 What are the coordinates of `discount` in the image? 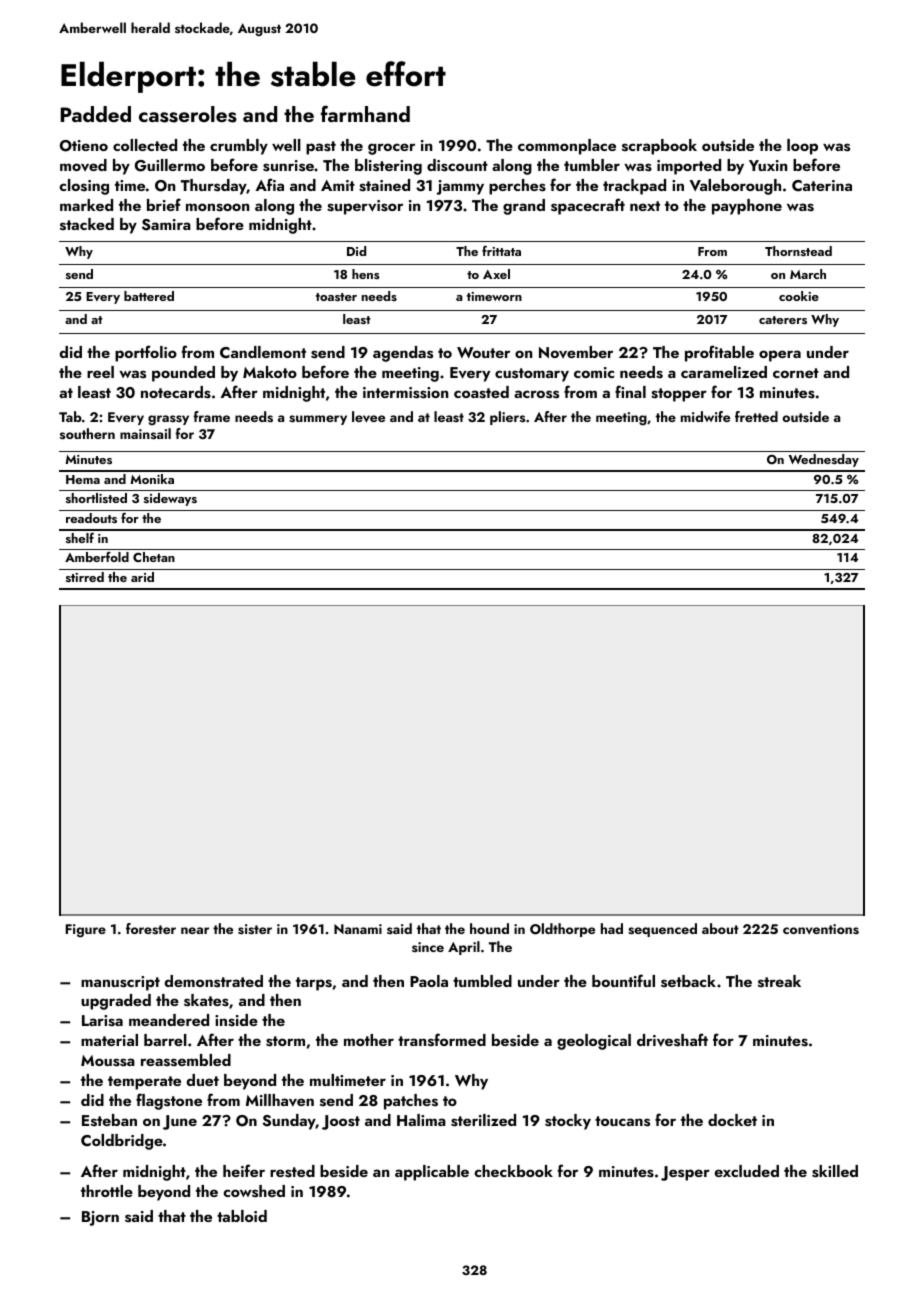 It's located at (457, 165).
